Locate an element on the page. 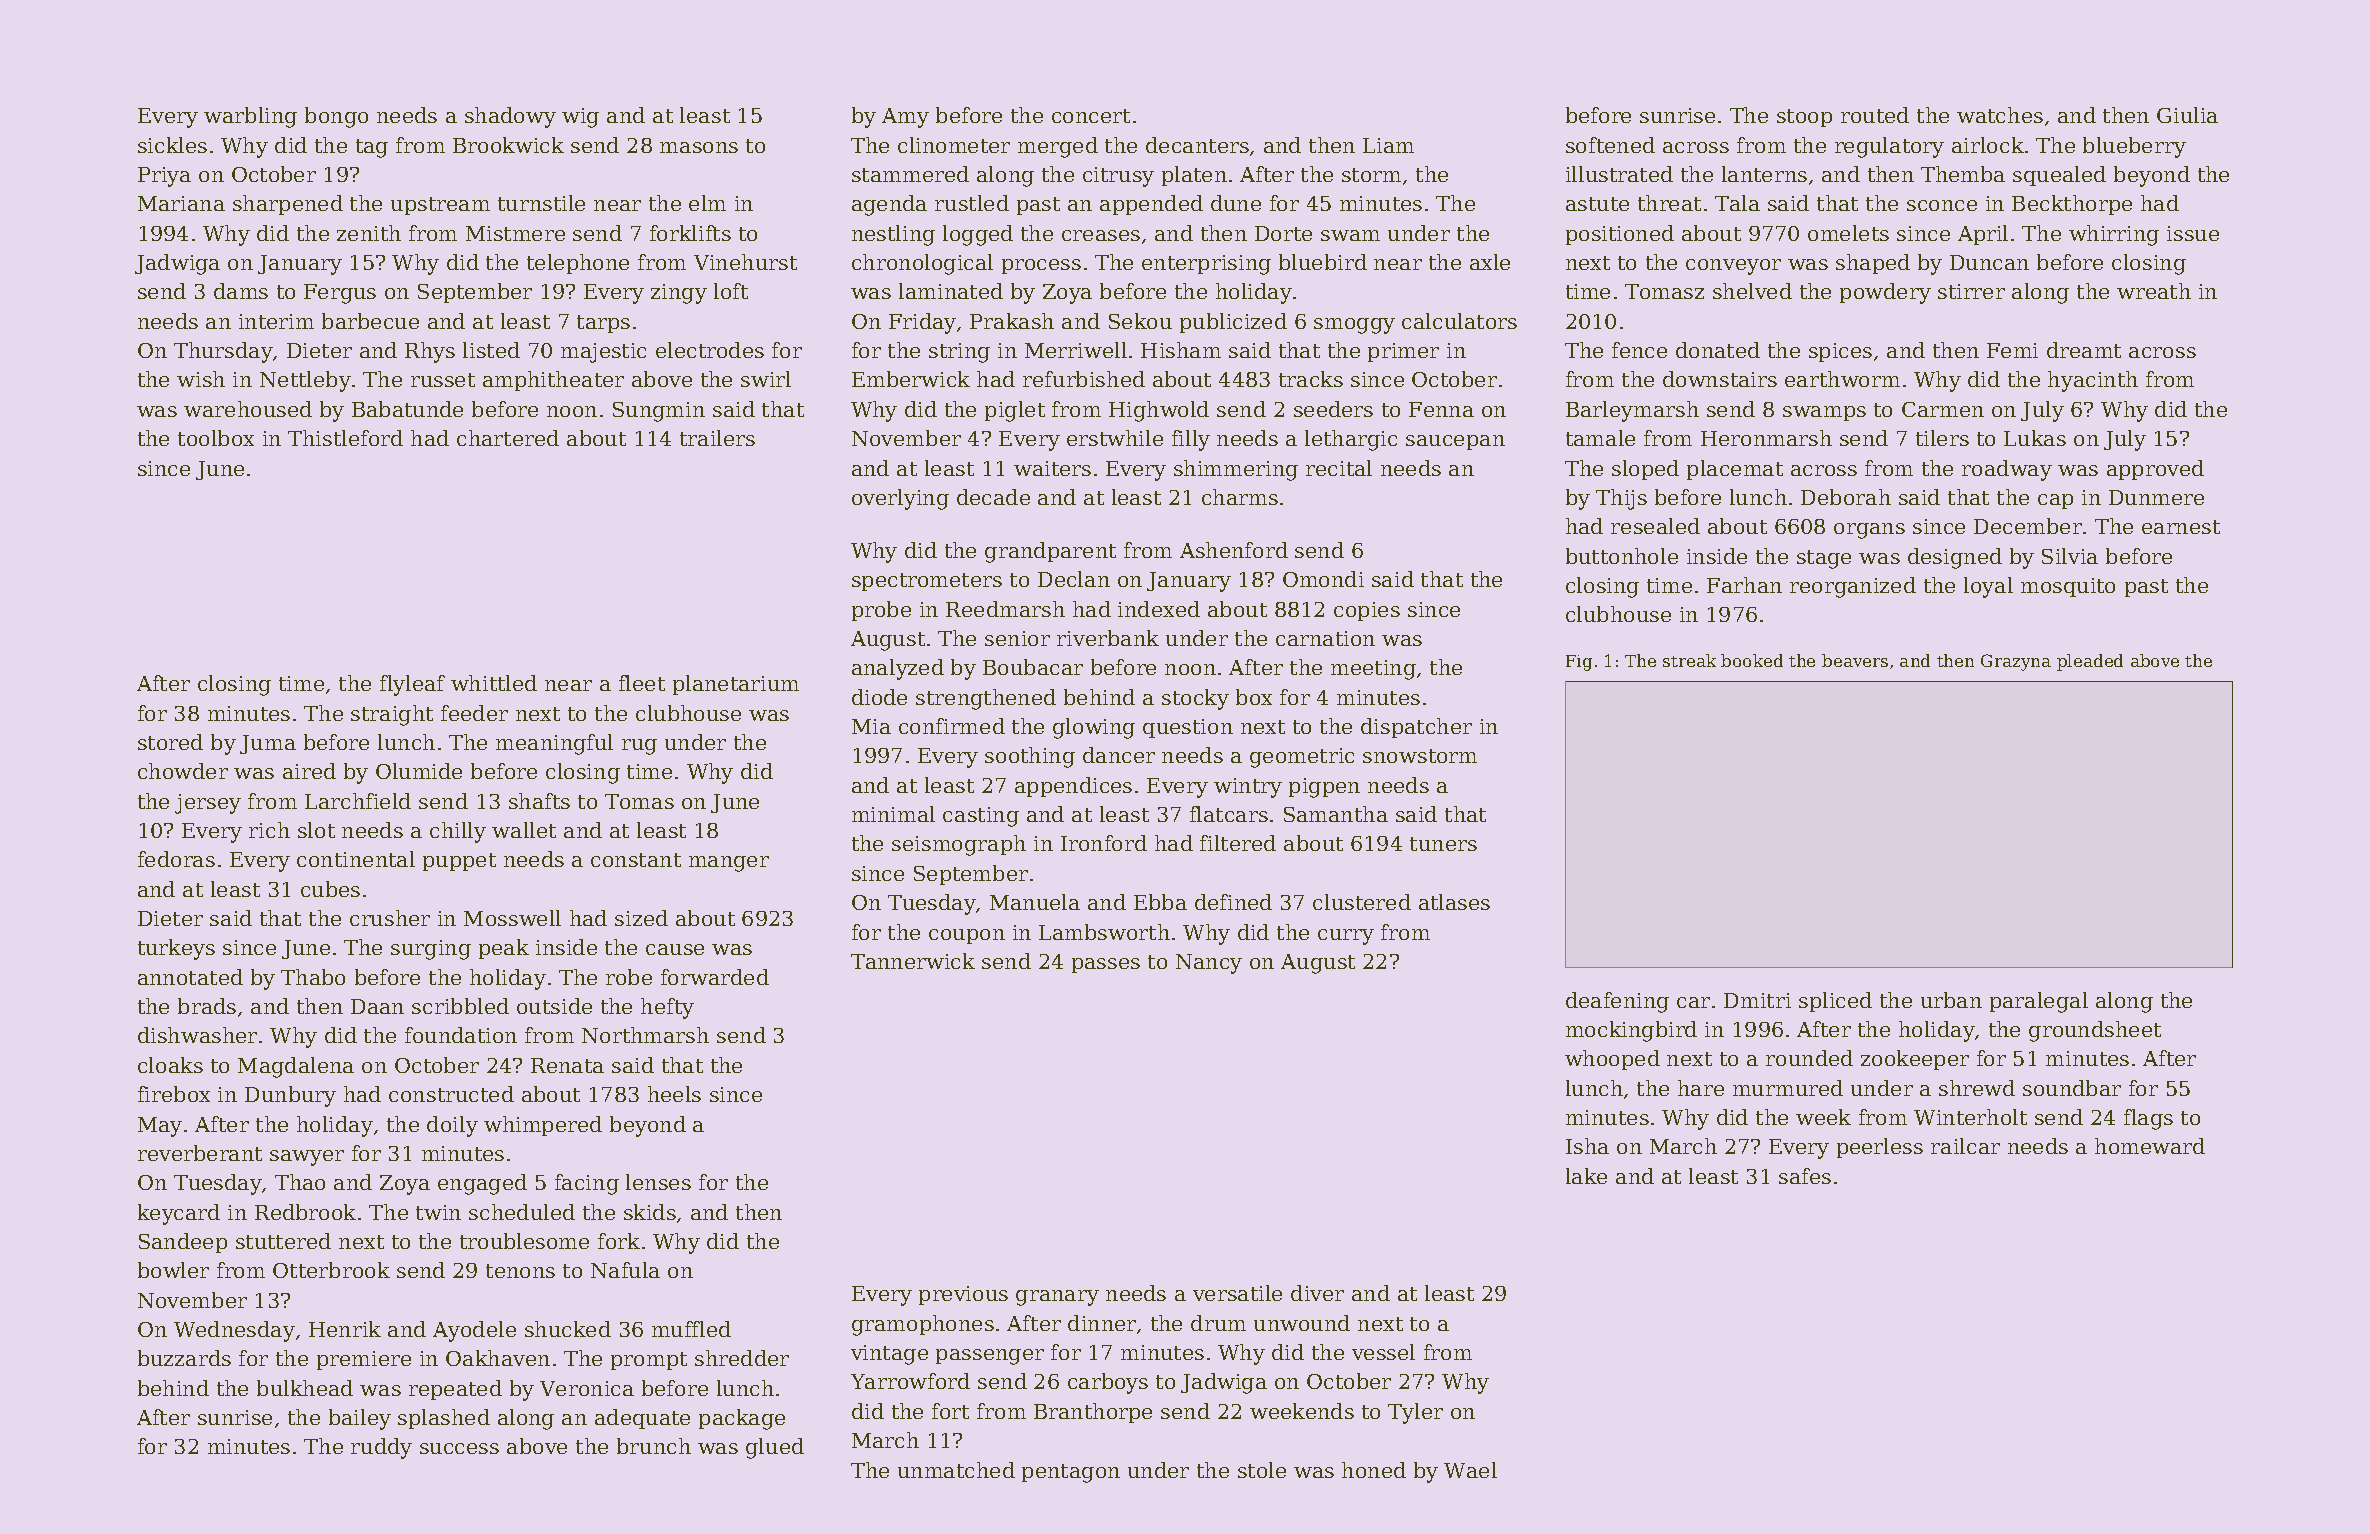  Wael is located at coordinates (1470, 1470).
